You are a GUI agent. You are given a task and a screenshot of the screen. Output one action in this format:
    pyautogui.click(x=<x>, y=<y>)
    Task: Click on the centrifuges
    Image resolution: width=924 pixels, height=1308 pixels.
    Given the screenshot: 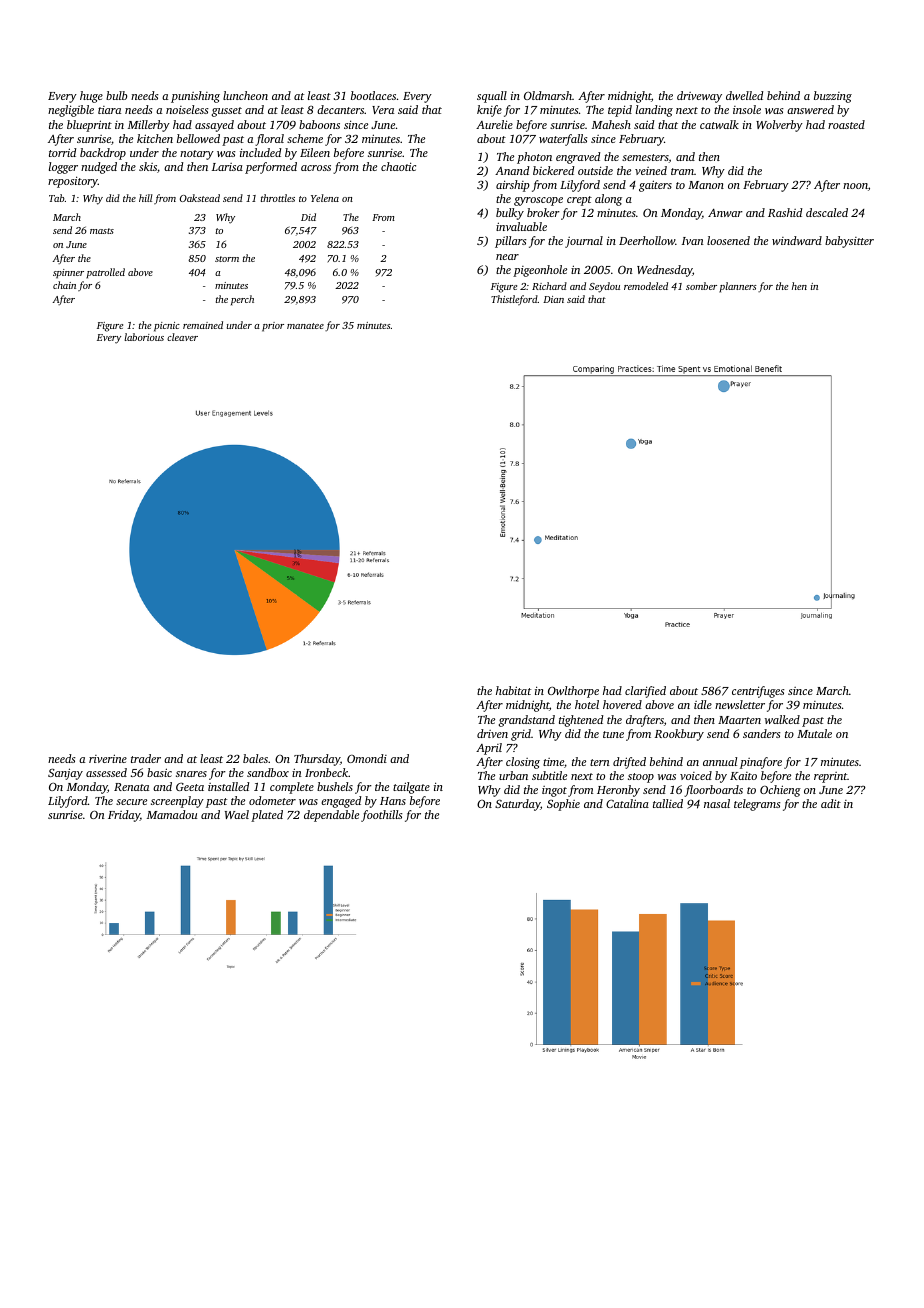 What is the action you would take?
    pyautogui.click(x=758, y=692)
